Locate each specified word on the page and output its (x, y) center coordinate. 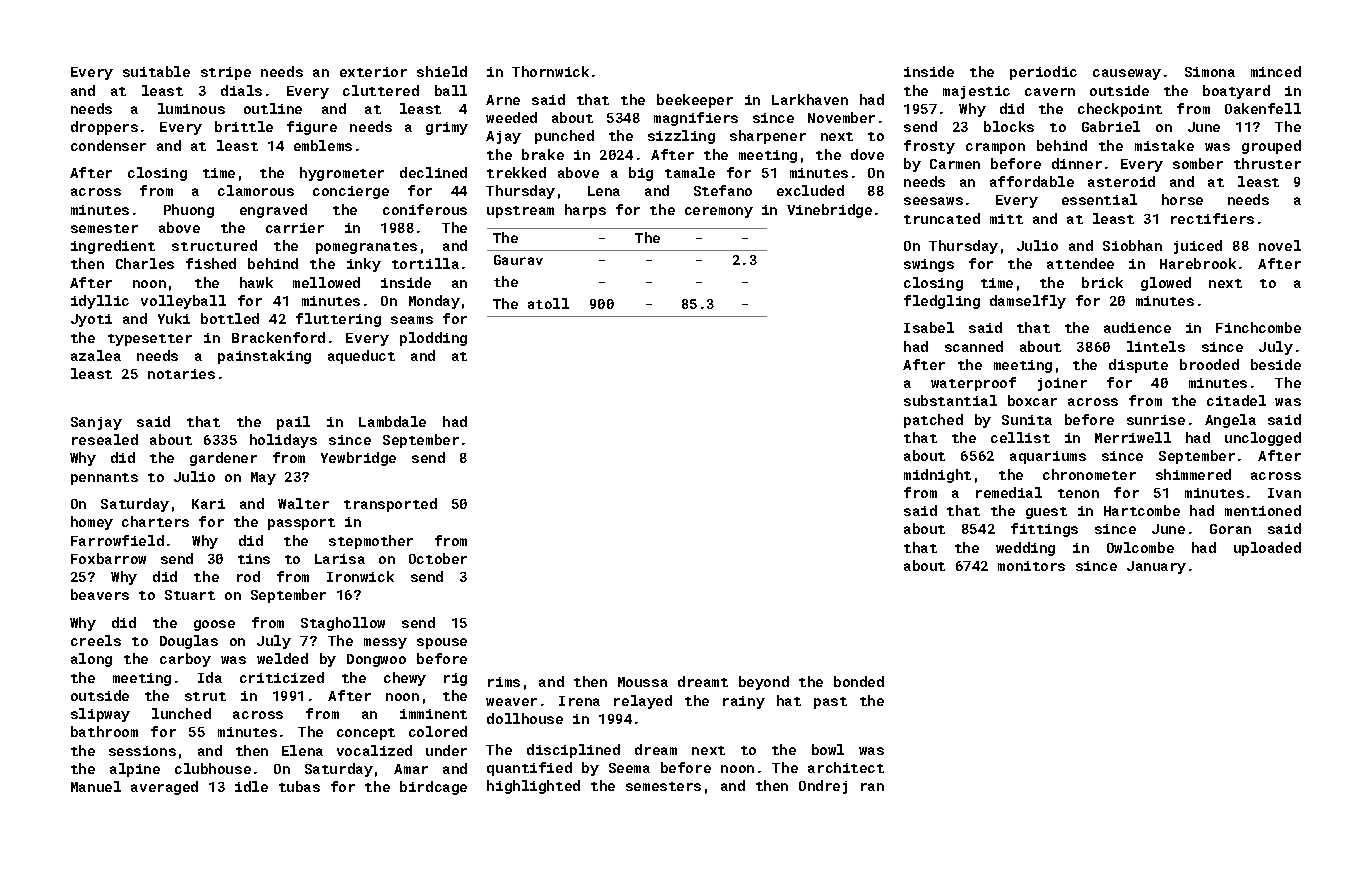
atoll (548, 303)
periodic (1043, 73)
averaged (164, 788)
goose (214, 625)
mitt (1006, 219)
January (1156, 567)
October (438, 558)
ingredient (113, 247)
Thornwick (550, 71)
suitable (156, 71)
